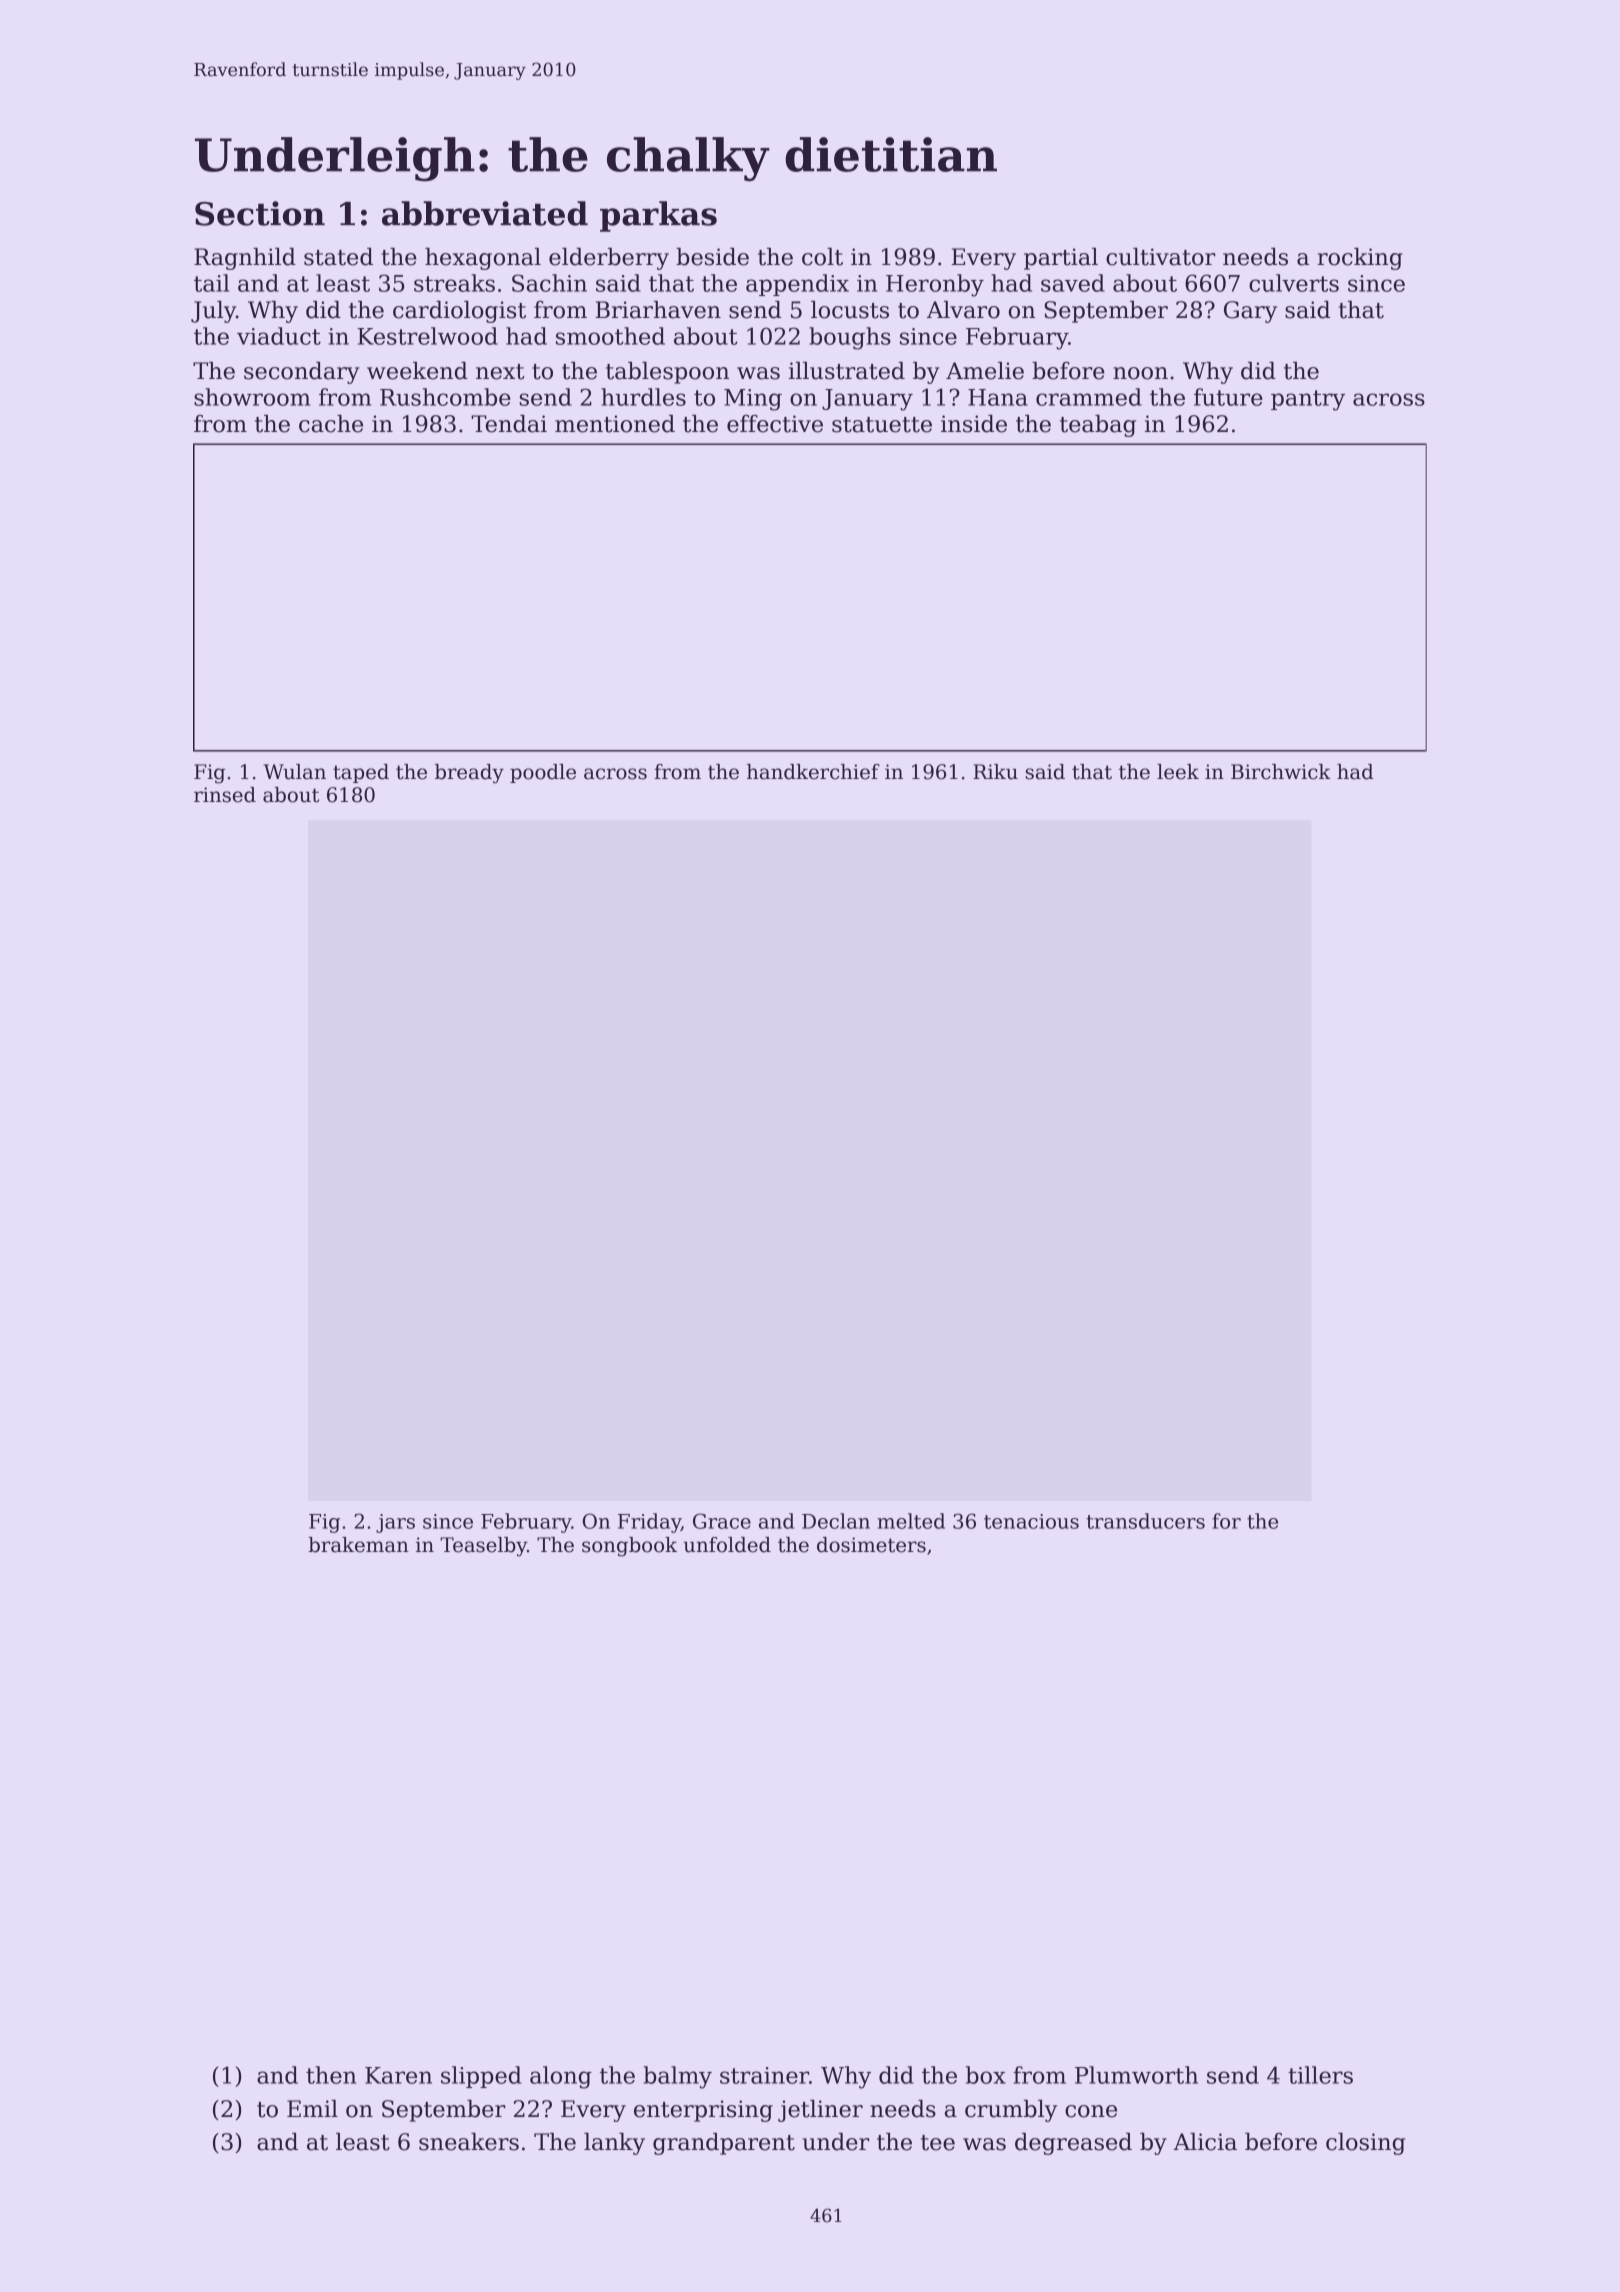  I want to click on teabag, so click(1098, 426).
